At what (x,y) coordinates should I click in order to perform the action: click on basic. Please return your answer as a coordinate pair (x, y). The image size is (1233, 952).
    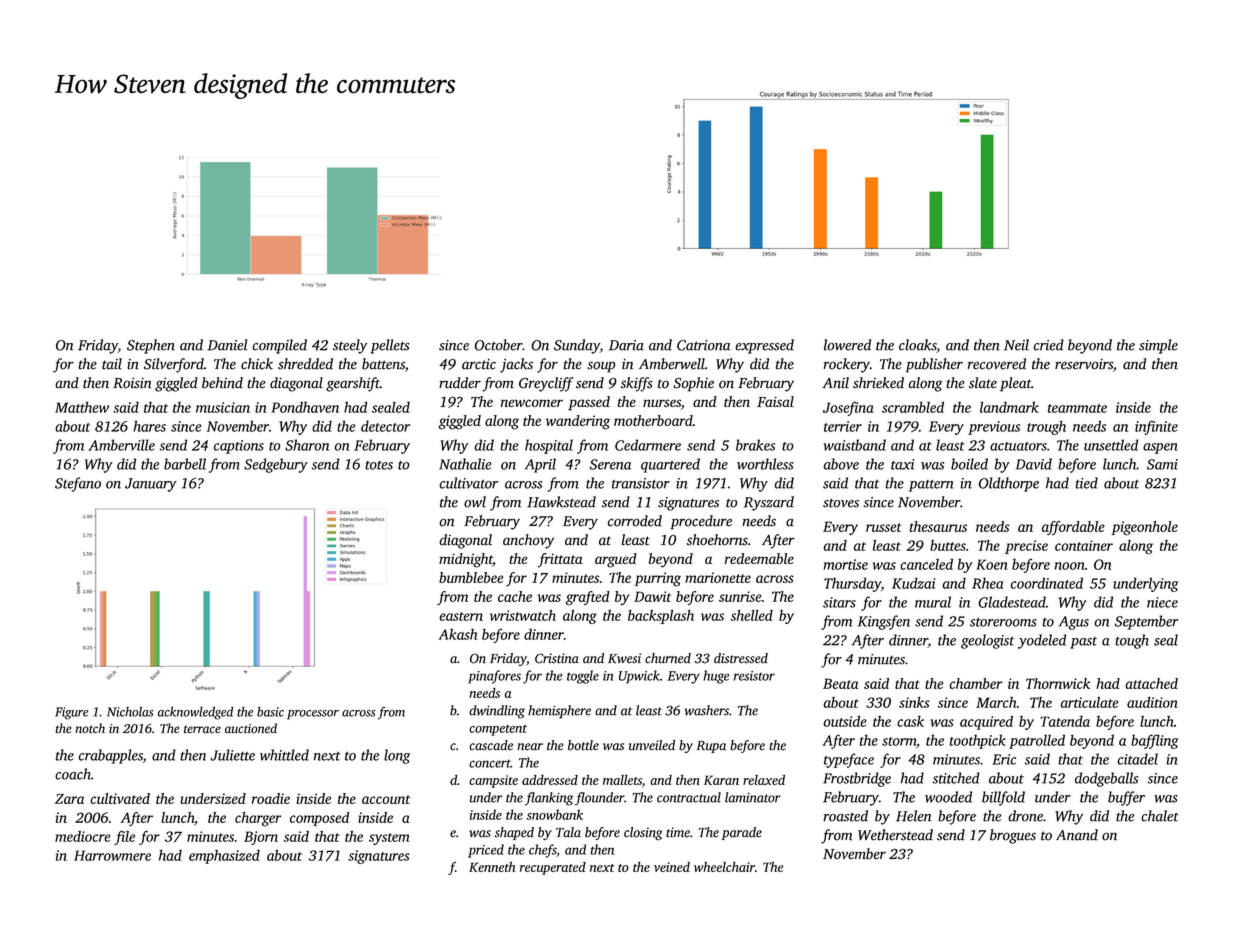
    Looking at the image, I should click on (270, 712).
